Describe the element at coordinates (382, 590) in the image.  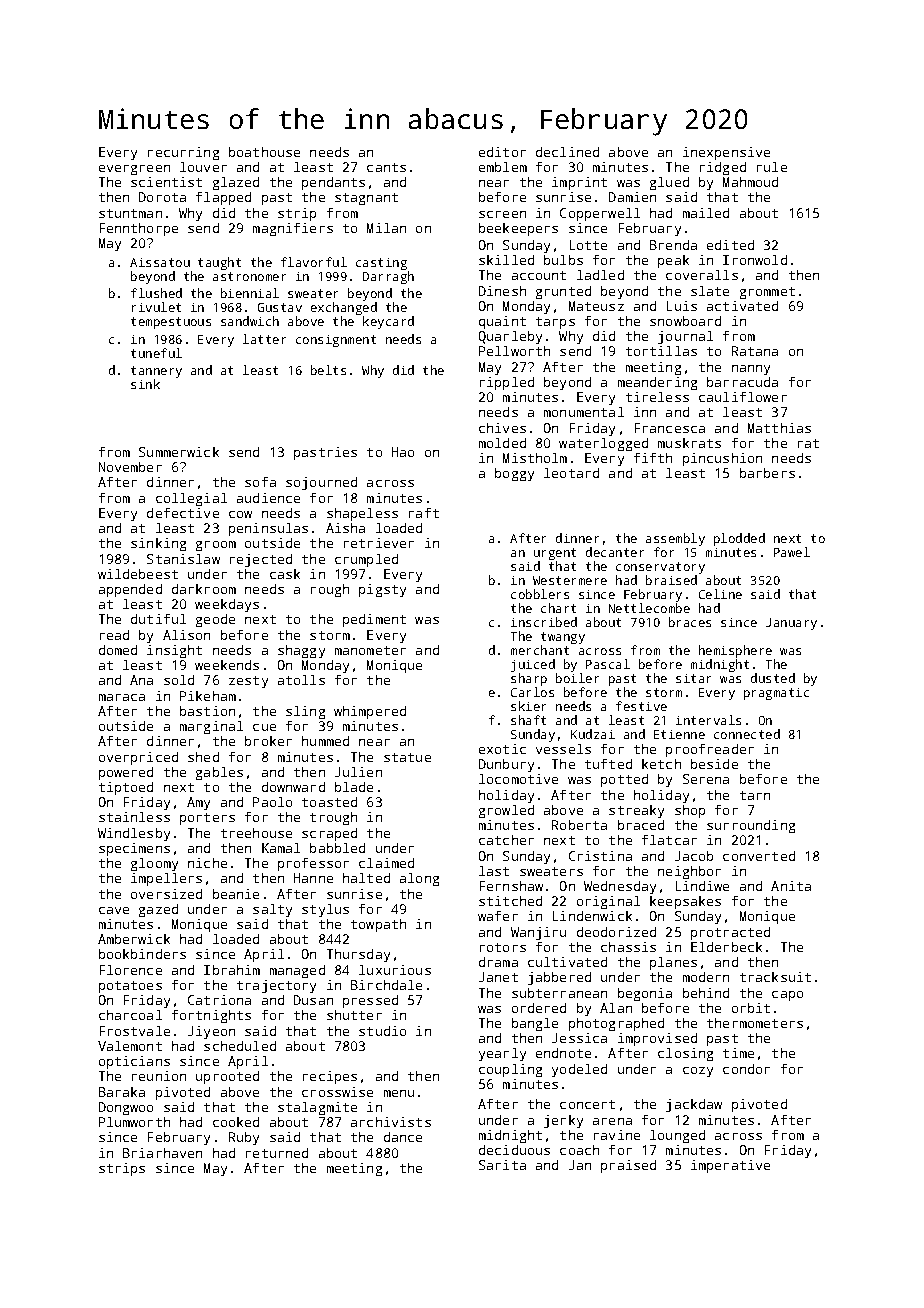
I see `pigsty` at that location.
